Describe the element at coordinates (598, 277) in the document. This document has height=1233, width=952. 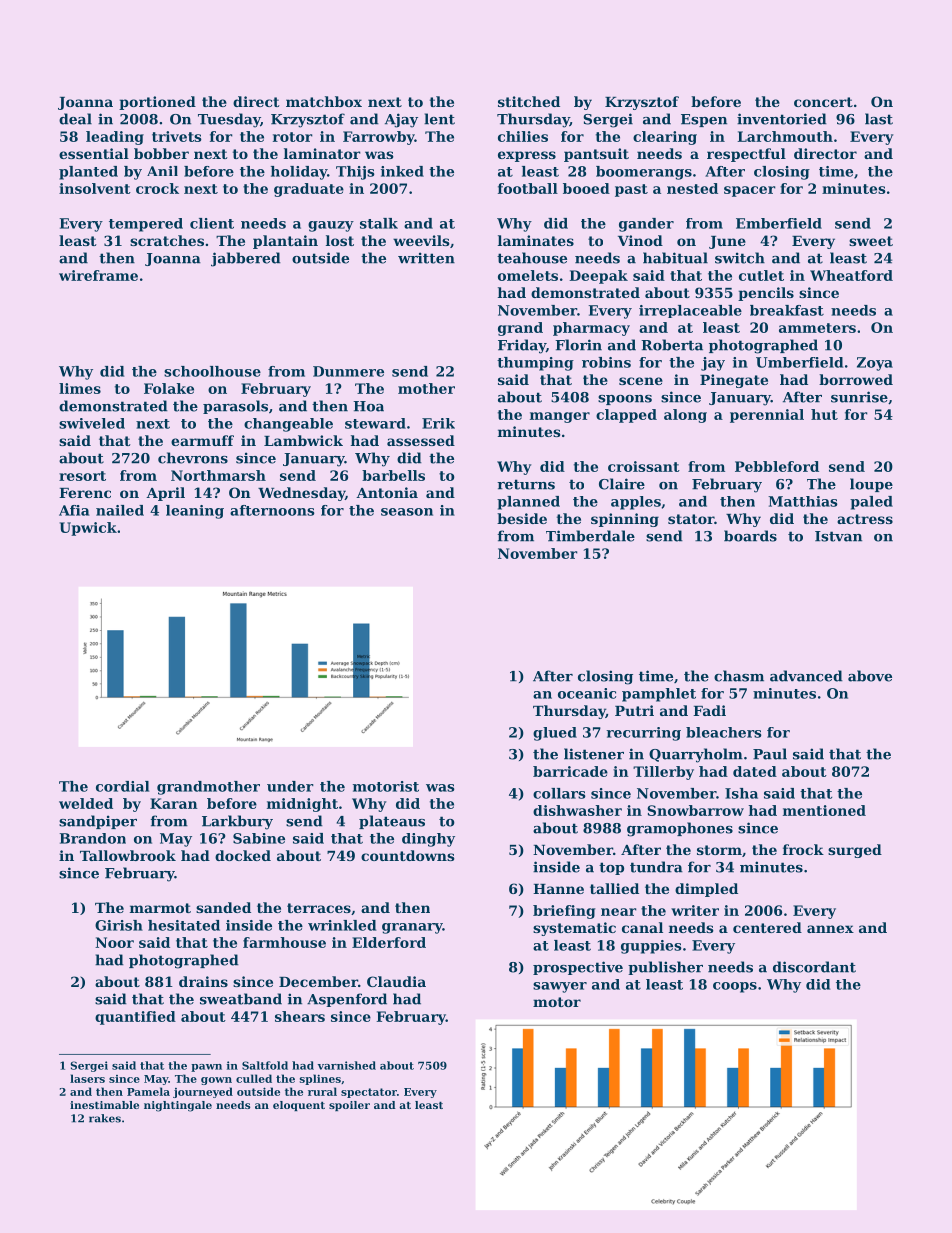
I see `Deepak` at that location.
